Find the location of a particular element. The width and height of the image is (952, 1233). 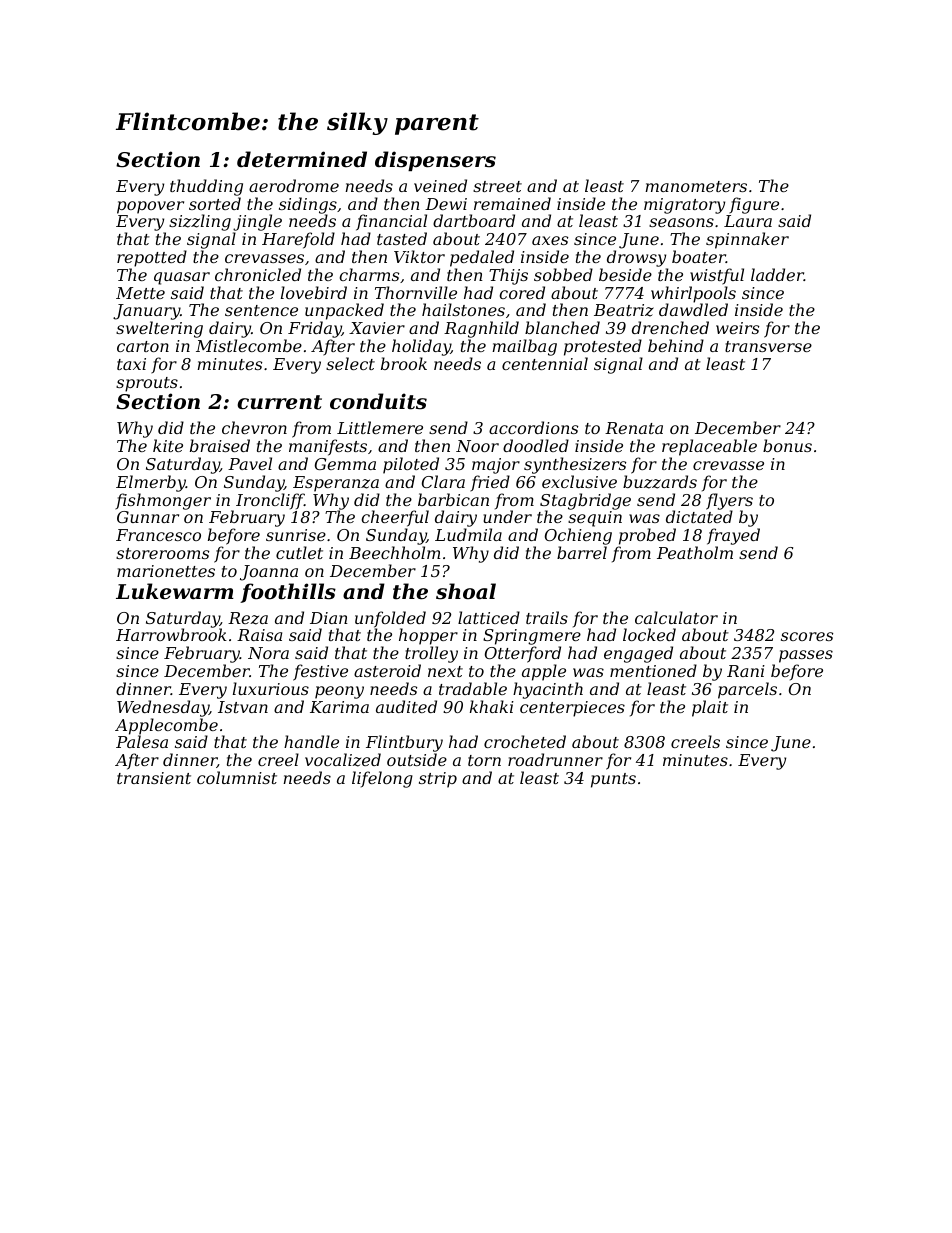

barbican is located at coordinates (453, 499).
